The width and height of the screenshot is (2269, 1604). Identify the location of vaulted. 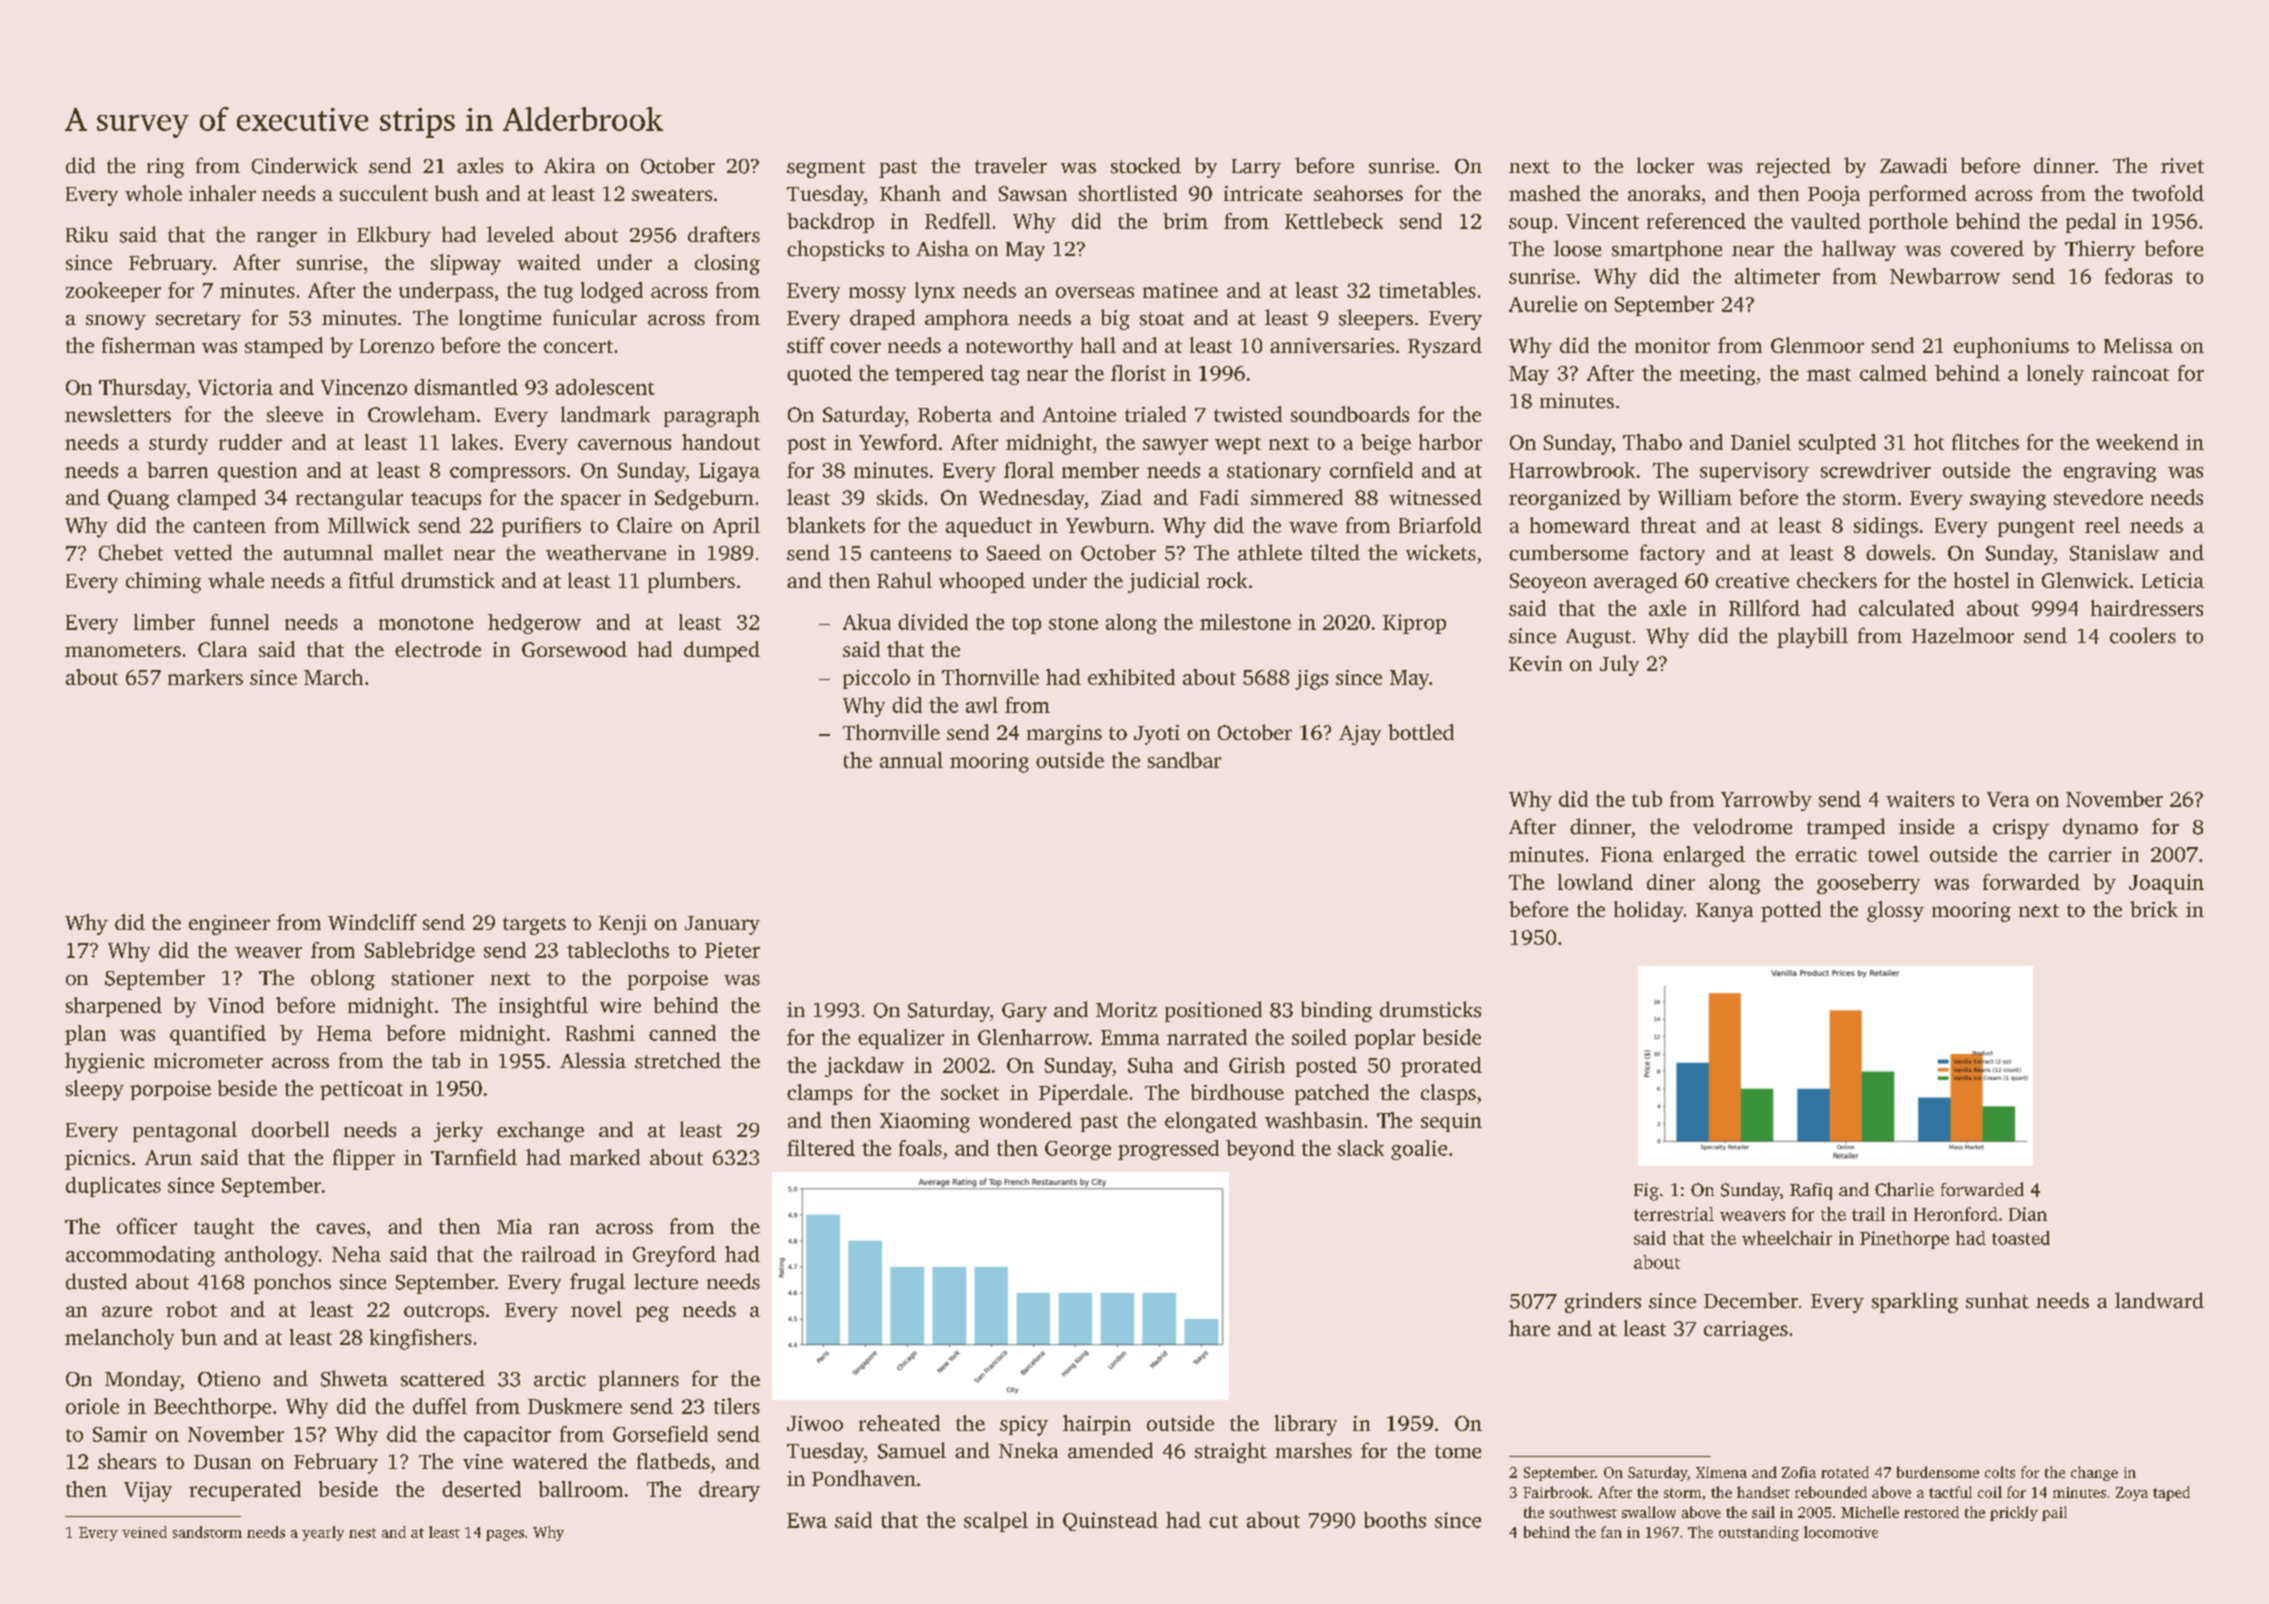
(1826, 221).
